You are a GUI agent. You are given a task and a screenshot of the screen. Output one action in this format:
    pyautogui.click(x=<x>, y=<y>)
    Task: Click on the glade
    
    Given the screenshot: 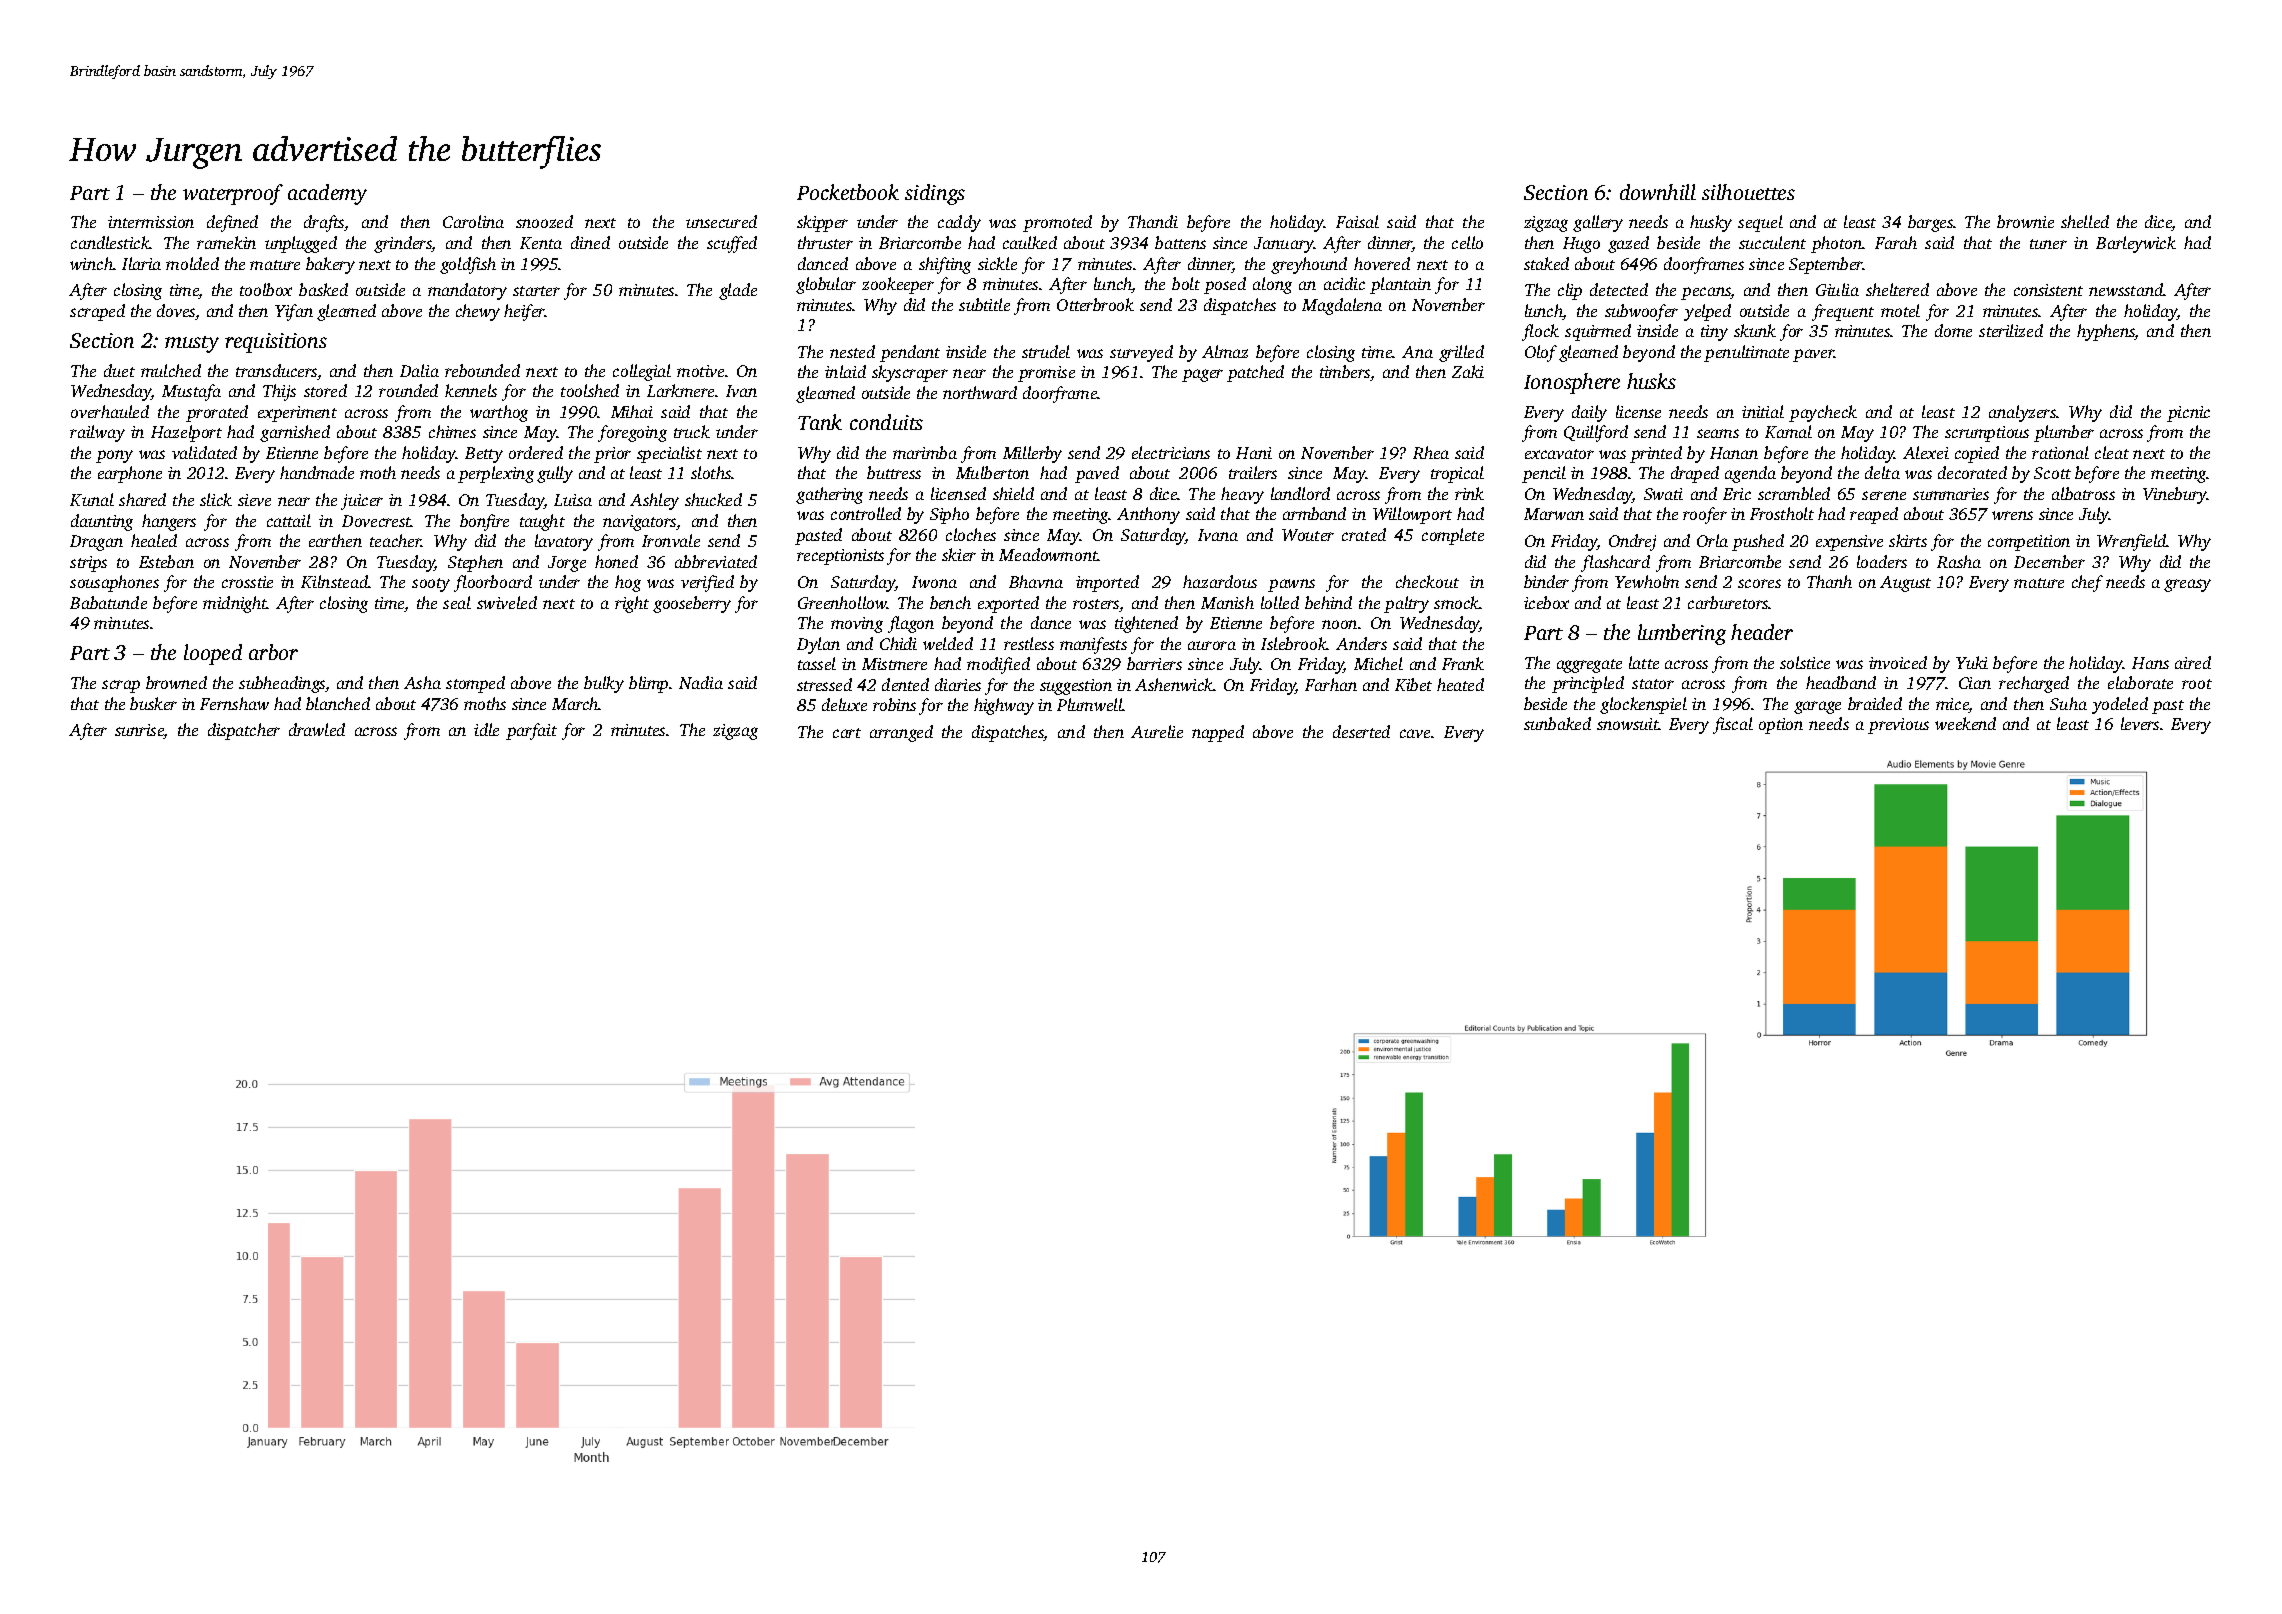 What is the action you would take?
    pyautogui.click(x=738, y=291)
